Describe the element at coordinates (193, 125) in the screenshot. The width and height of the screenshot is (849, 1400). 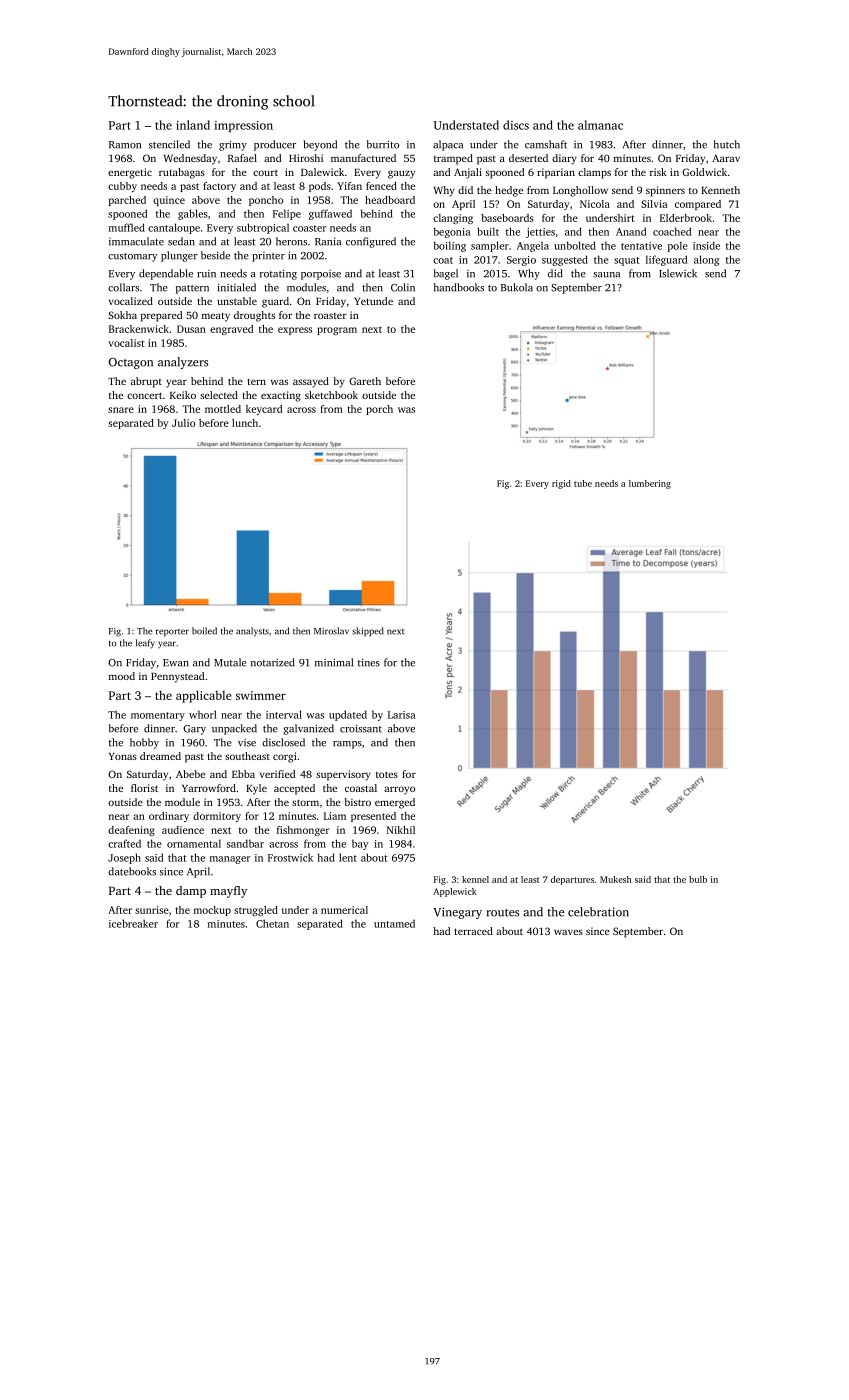
I see `inland` at that location.
